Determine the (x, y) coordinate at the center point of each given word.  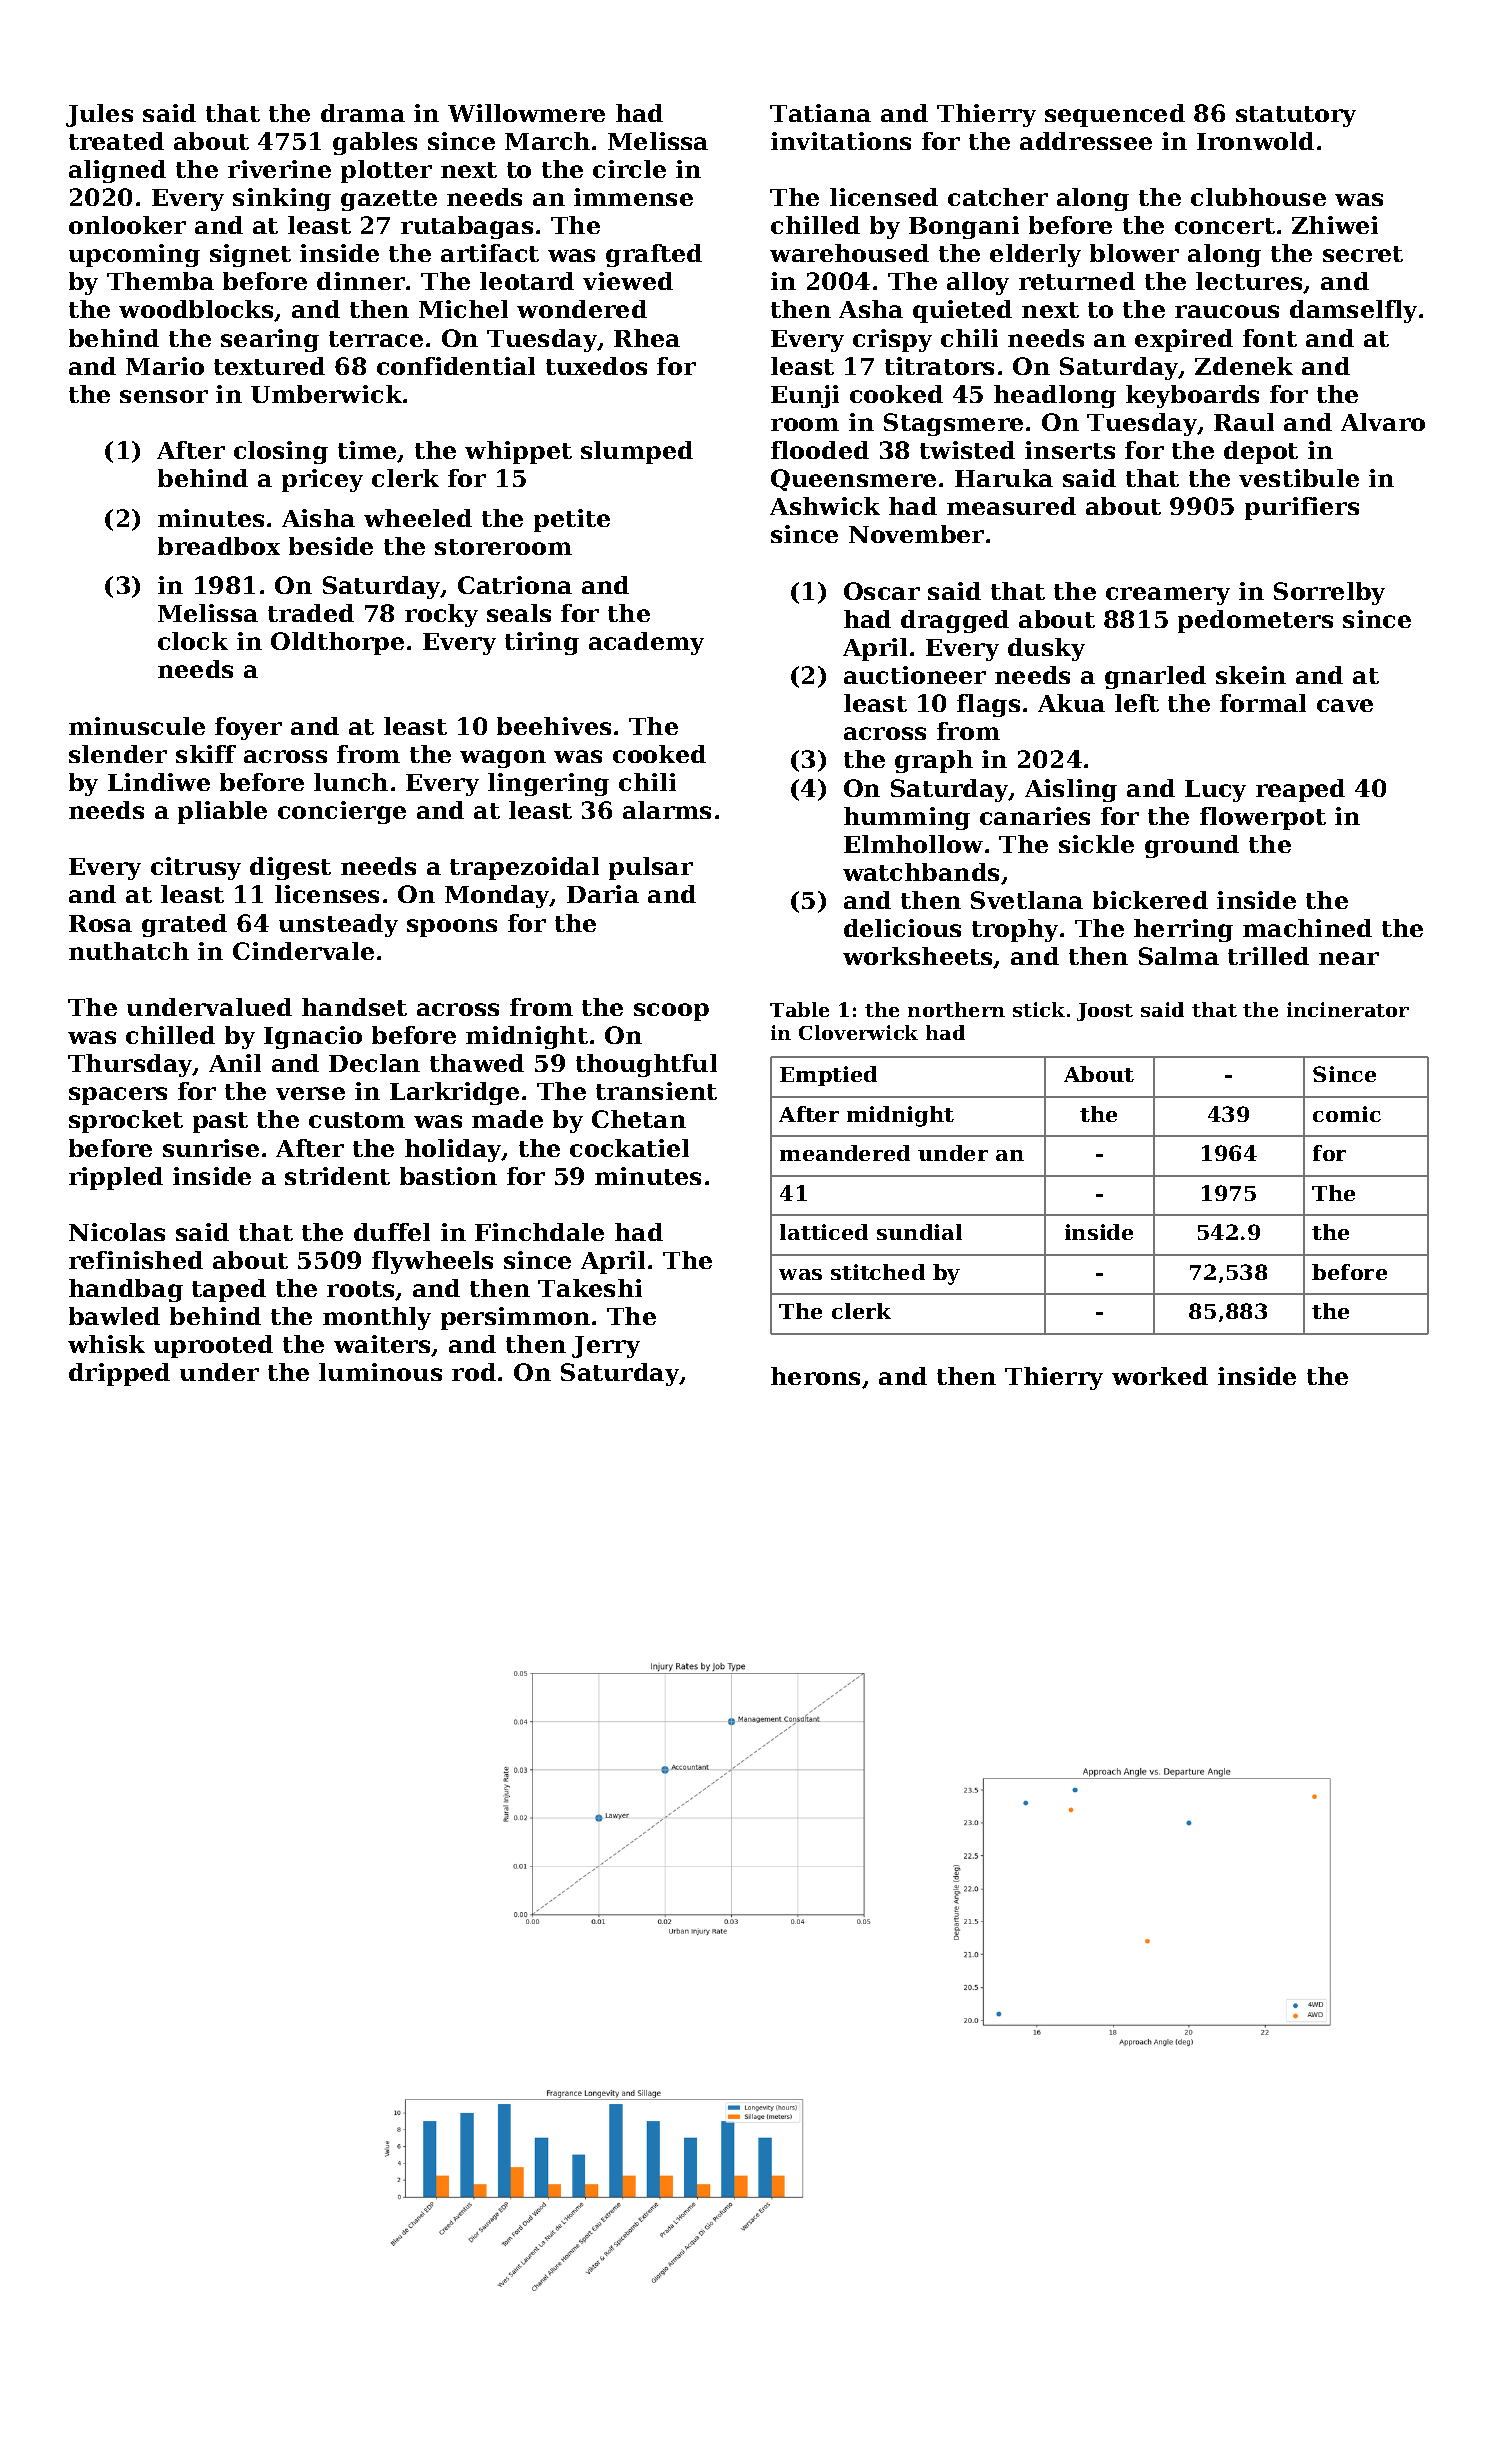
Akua (1071, 703)
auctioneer (915, 675)
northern (956, 1009)
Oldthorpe (337, 643)
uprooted (213, 1346)
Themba (160, 281)
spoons (452, 928)
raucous (1227, 311)
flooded (820, 450)
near (1349, 958)
